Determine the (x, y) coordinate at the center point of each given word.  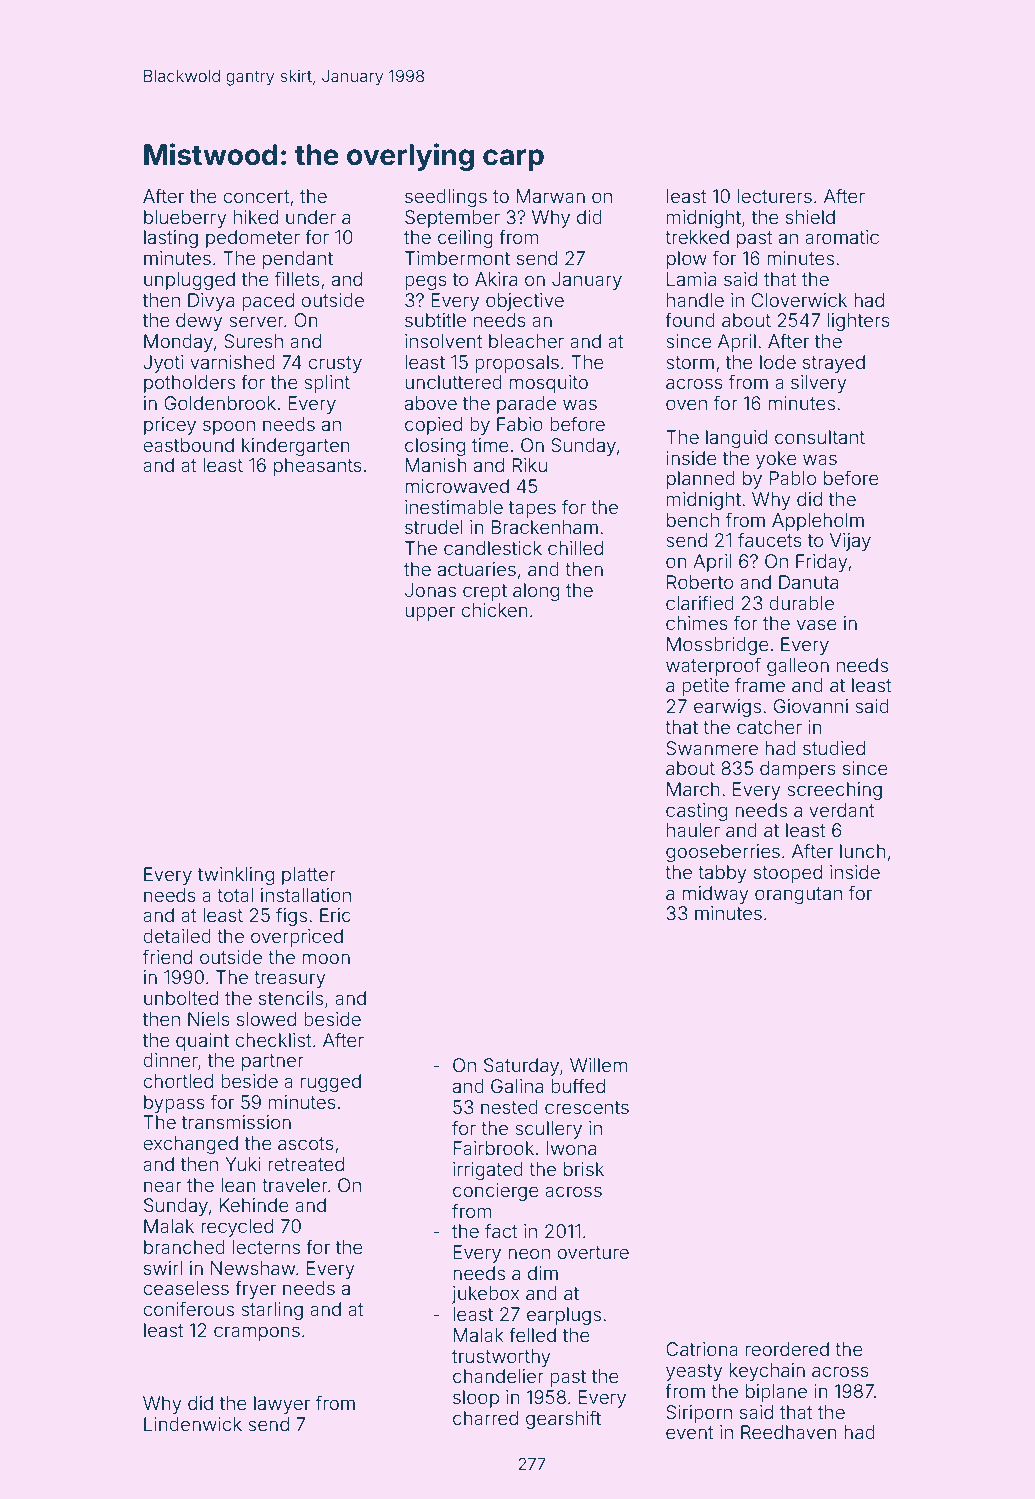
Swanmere (712, 748)
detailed (177, 936)
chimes (697, 623)
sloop (476, 1399)
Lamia (691, 279)
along (536, 592)
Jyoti (163, 364)
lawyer (282, 1405)
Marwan (550, 196)
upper (430, 613)
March (693, 789)
